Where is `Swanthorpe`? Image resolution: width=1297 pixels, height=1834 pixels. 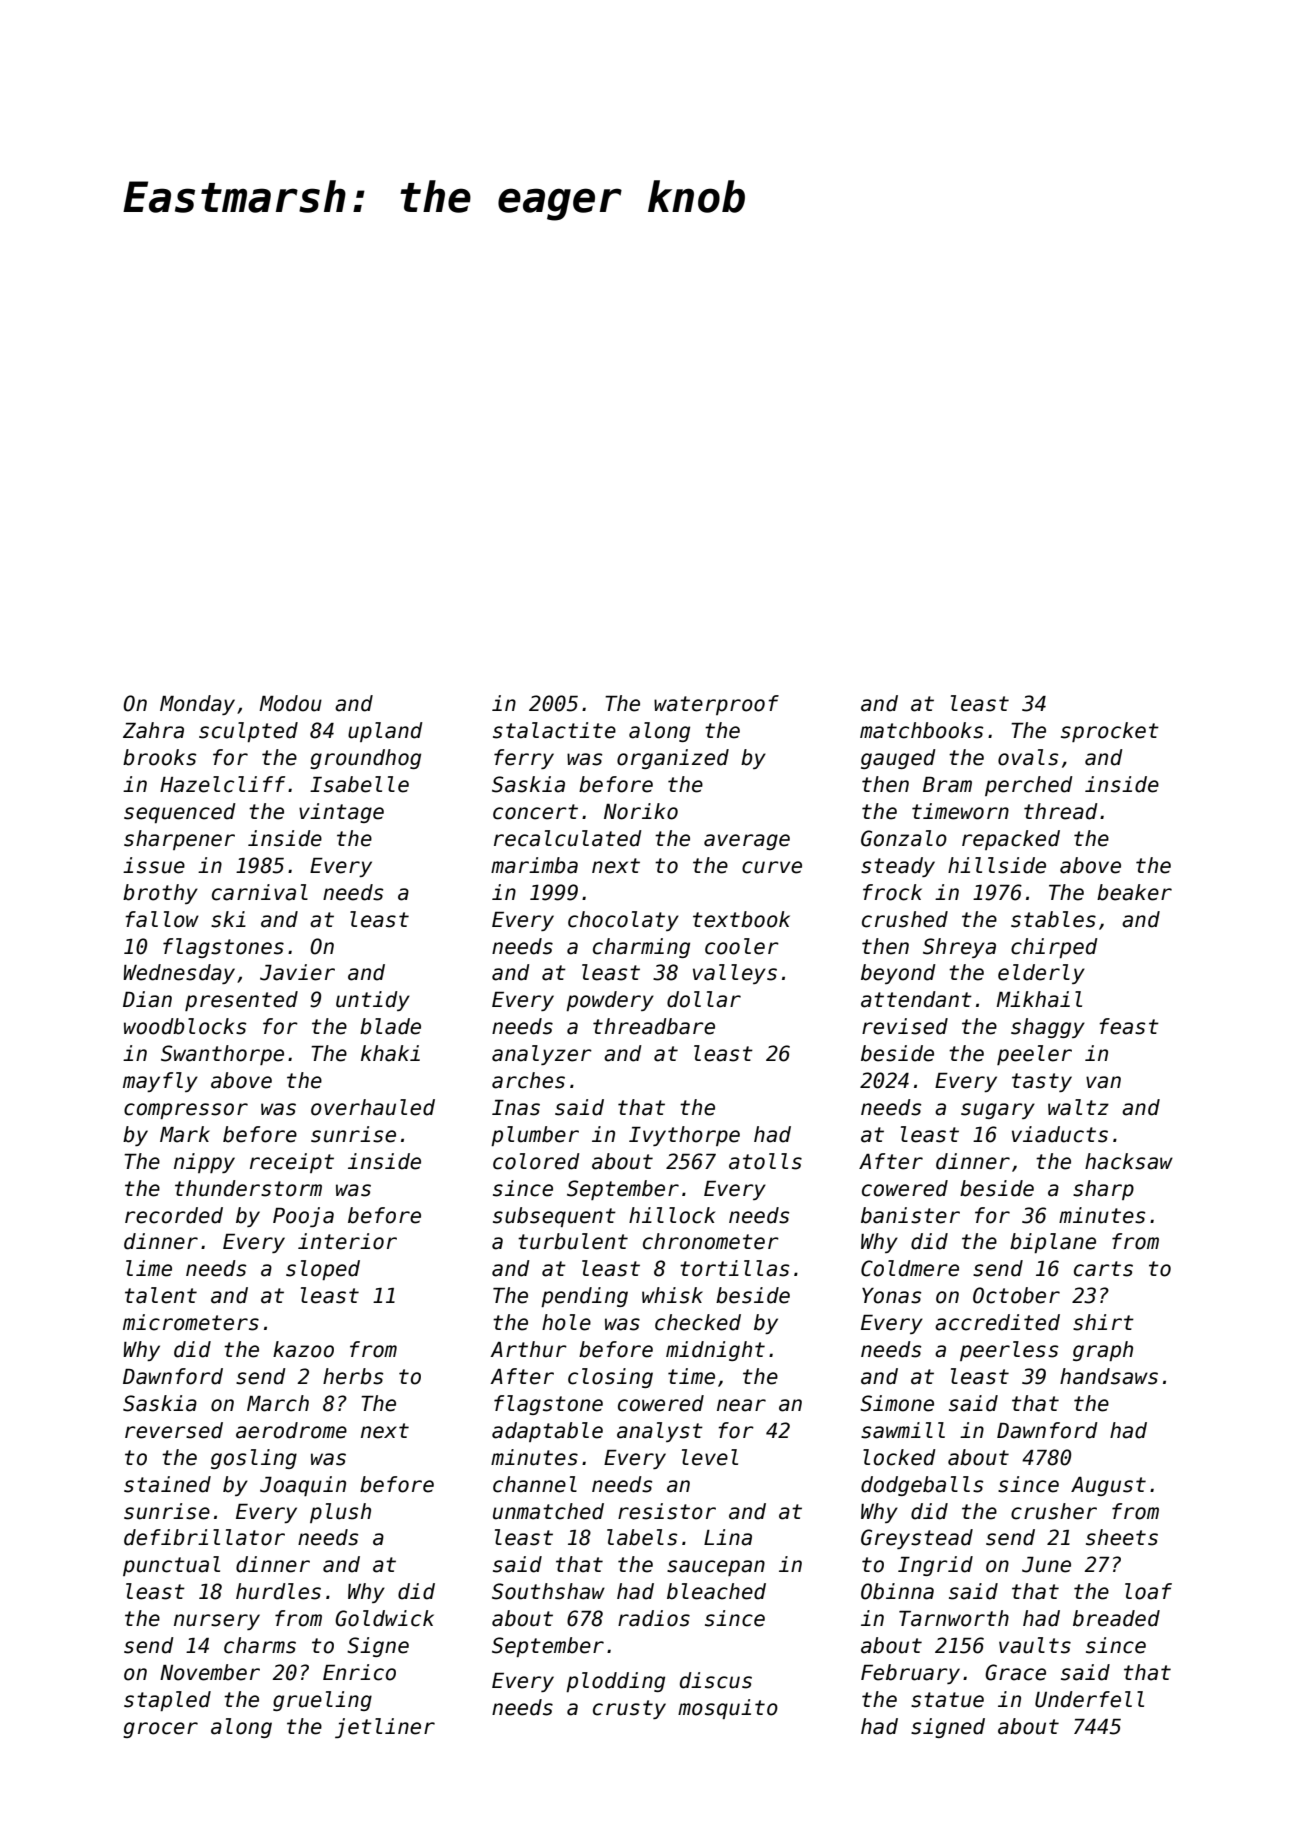
Swanthorpe is located at coordinates (222, 1055).
